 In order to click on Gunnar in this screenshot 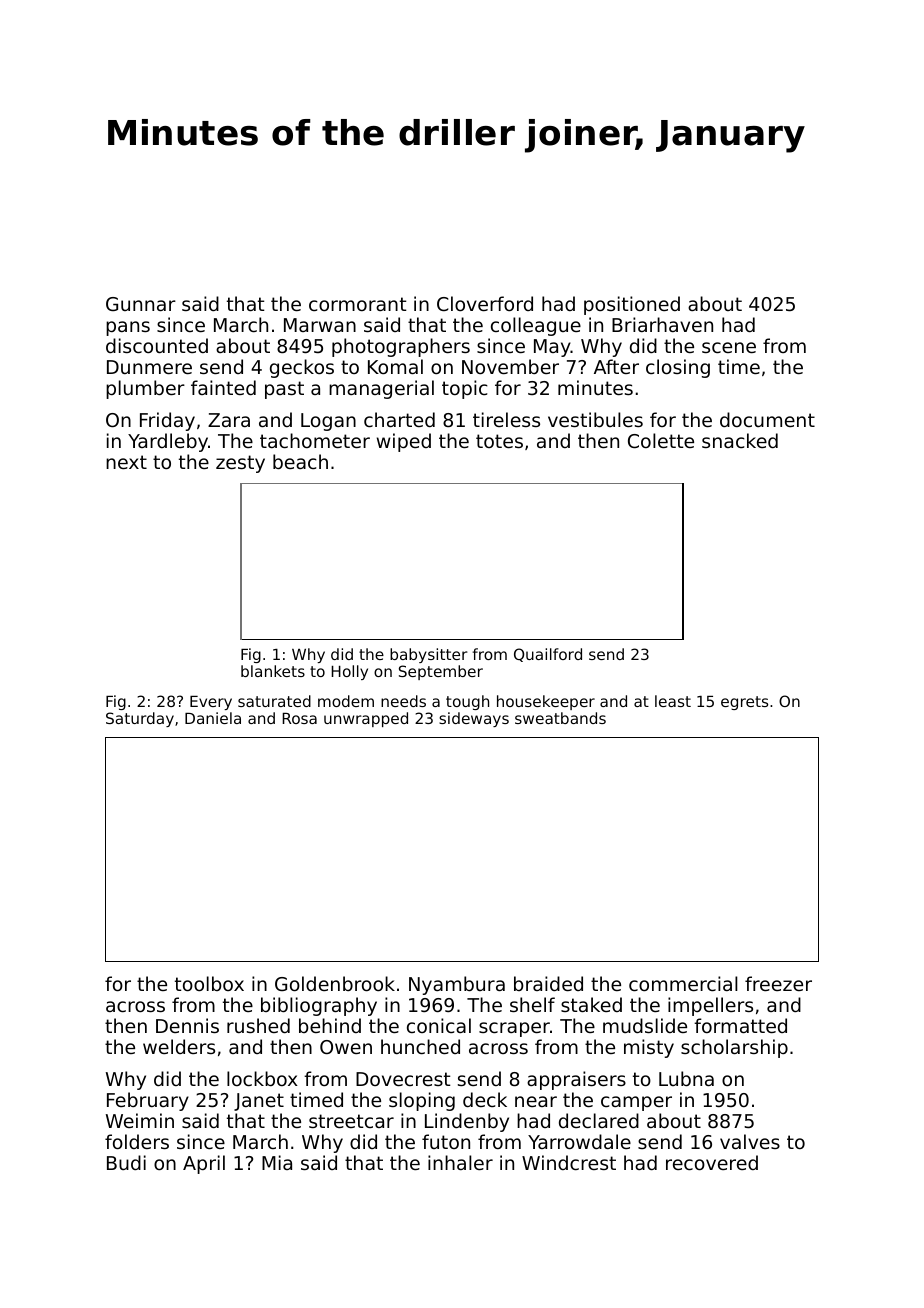, I will do `click(141, 304)`.
